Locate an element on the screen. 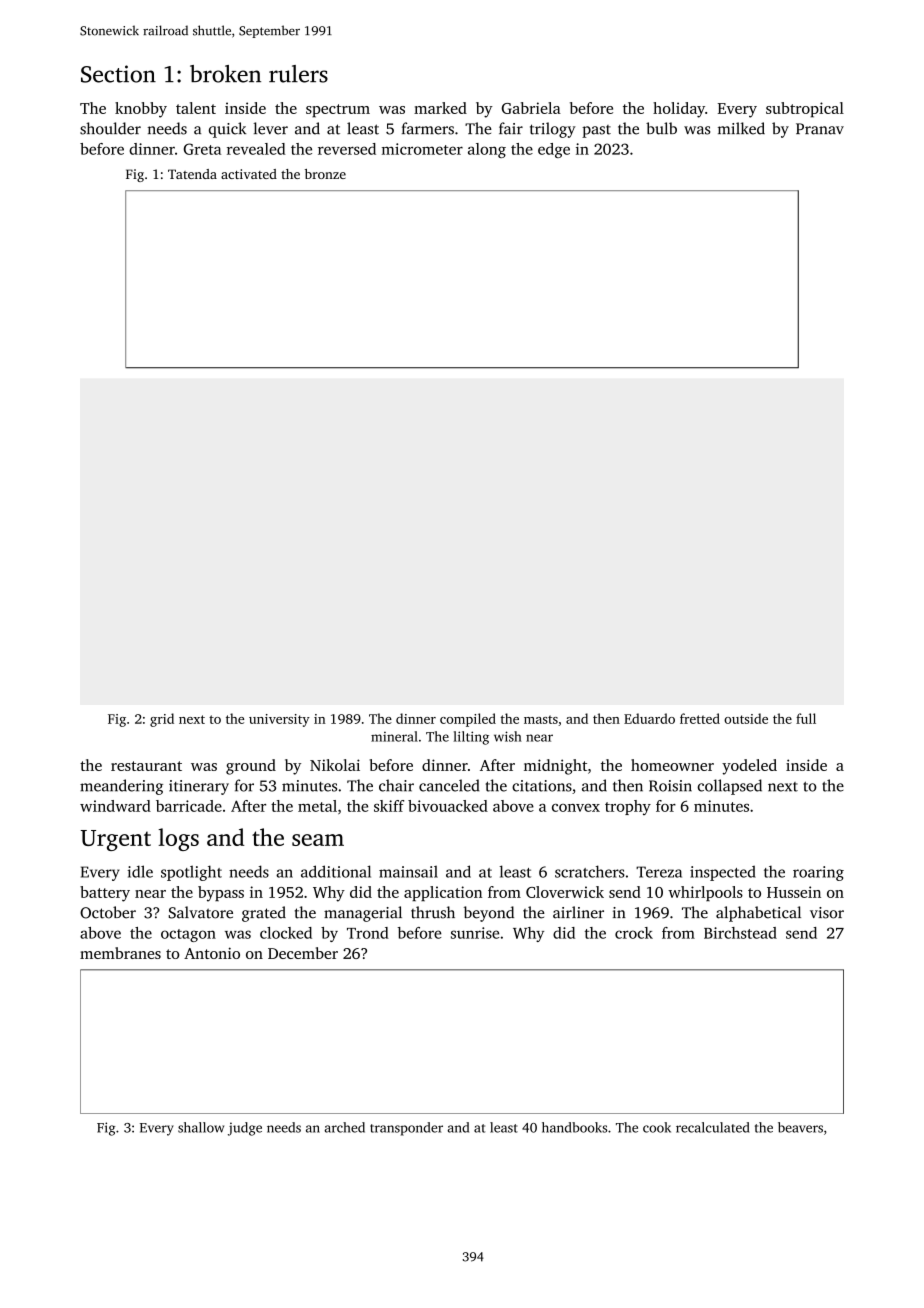 Image resolution: width=924 pixels, height=1308 pixels. reversed is located at coordinates (347, 149).
